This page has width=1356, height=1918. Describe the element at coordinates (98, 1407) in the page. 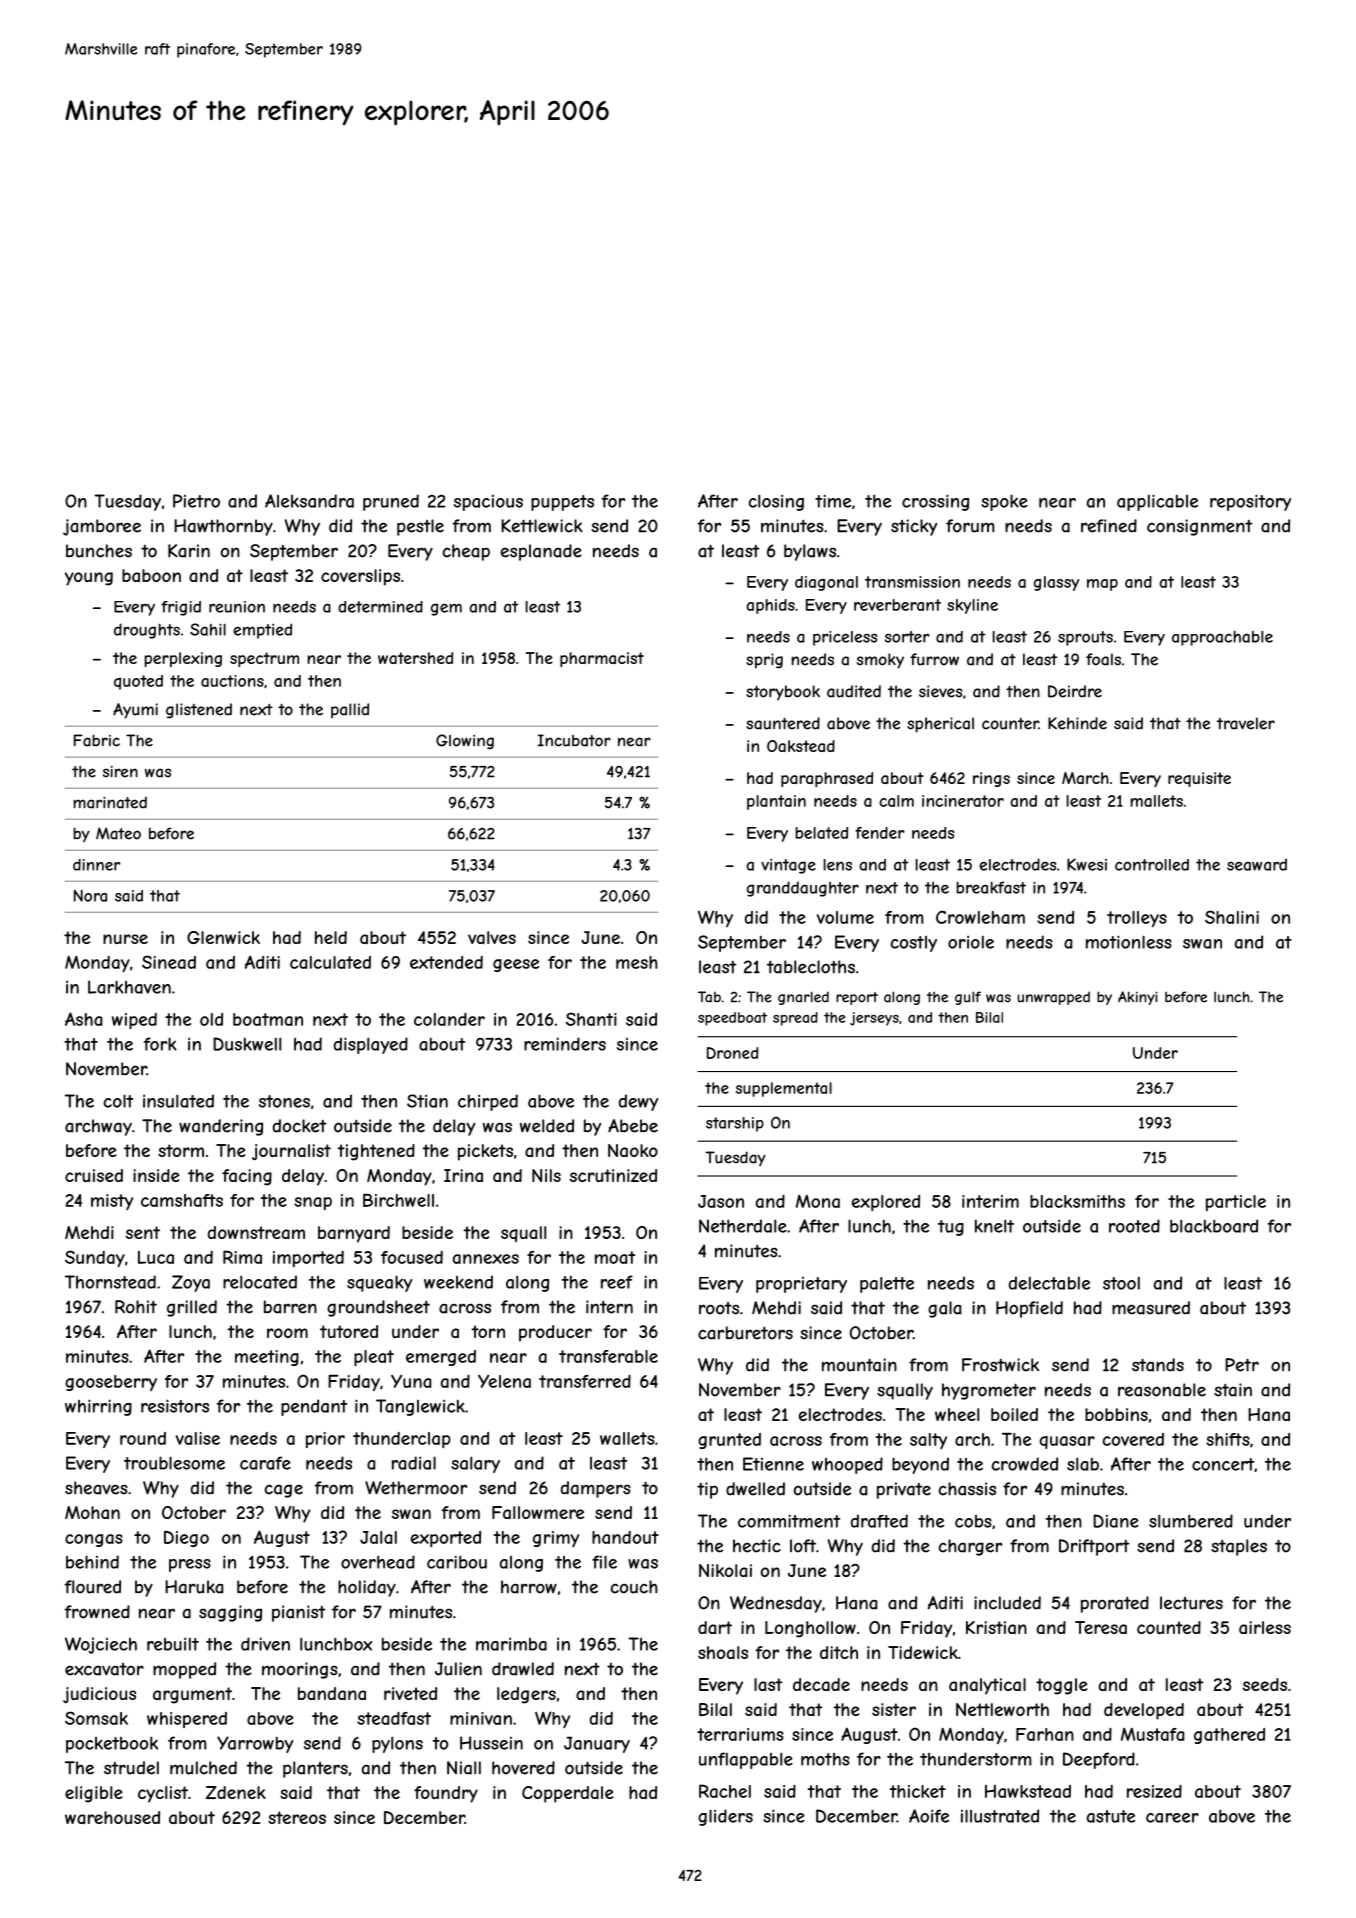

I see `whirring` at that location.
